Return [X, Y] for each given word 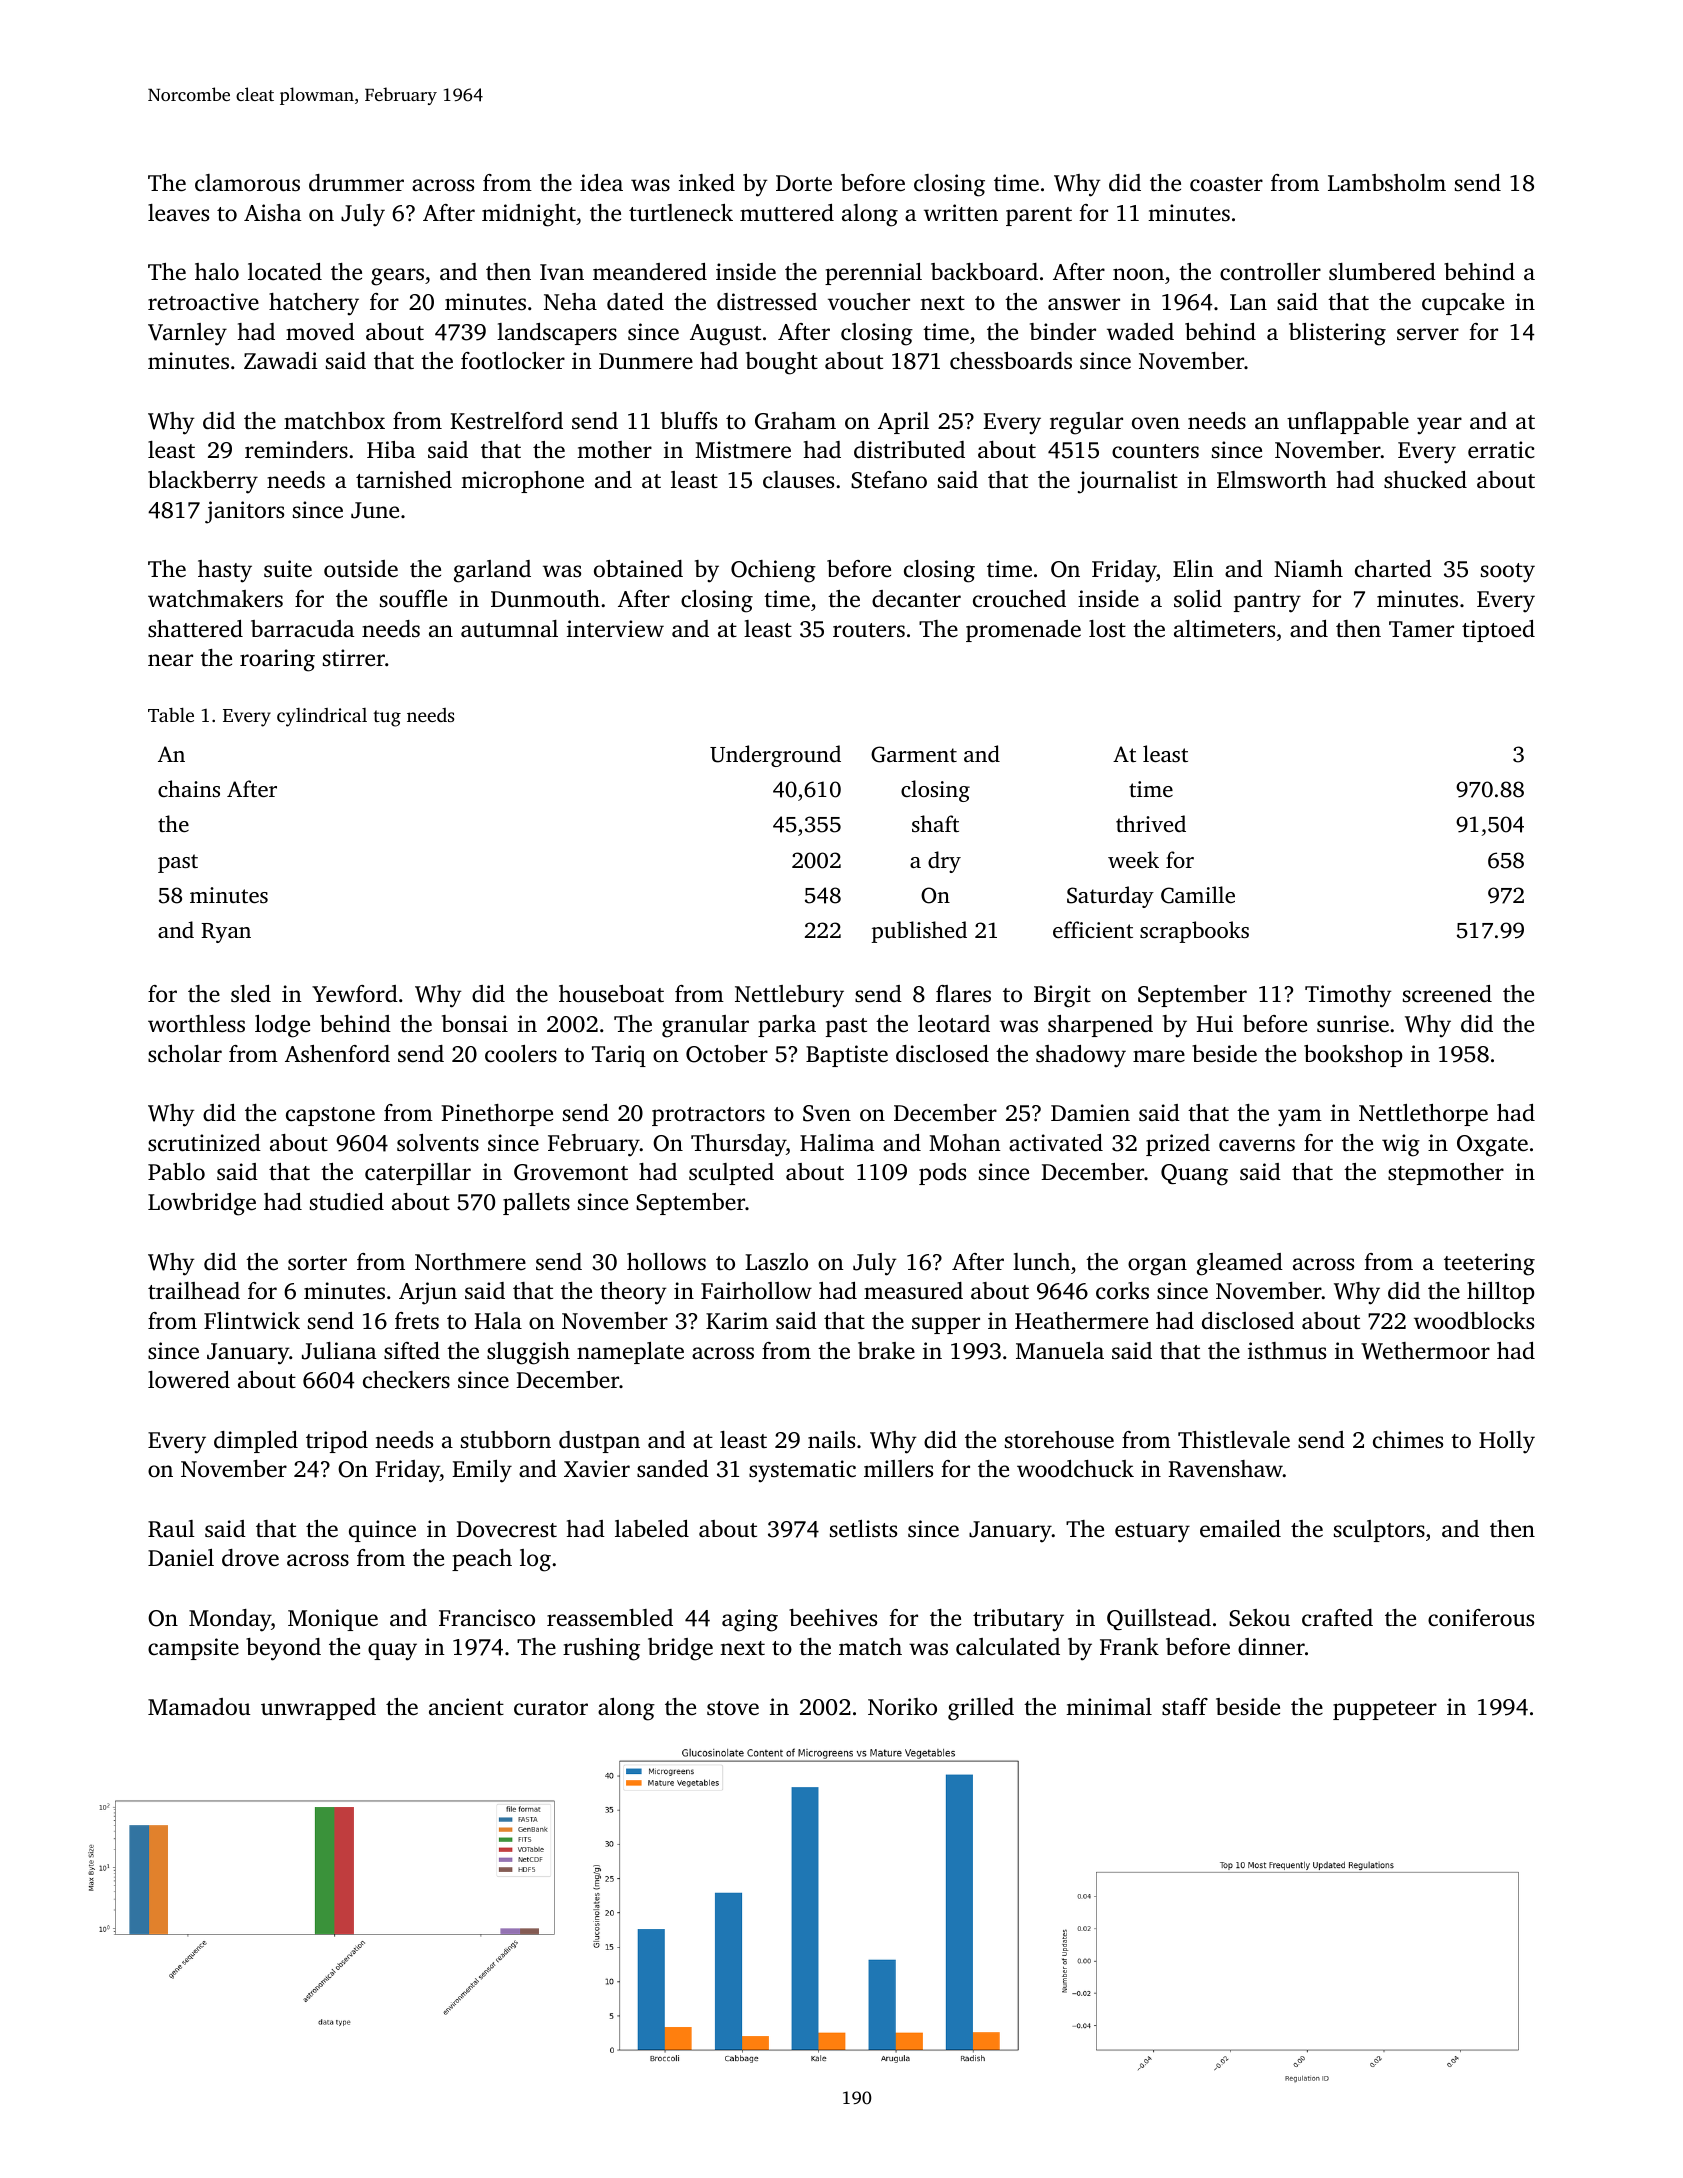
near [170, 660]
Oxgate [1492, 1146]
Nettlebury [789, 996]
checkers [406, 1380]
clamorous [247, 183]
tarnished [404, 480]
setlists [863, 1529]
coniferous [1481, 1618]
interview [615, 629]
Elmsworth [1272, 479]
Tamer [1421, 629]
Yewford [355, 993]
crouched [1019, 599]
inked [707, 182]
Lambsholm [1387, 182]
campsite [193, 1649]
